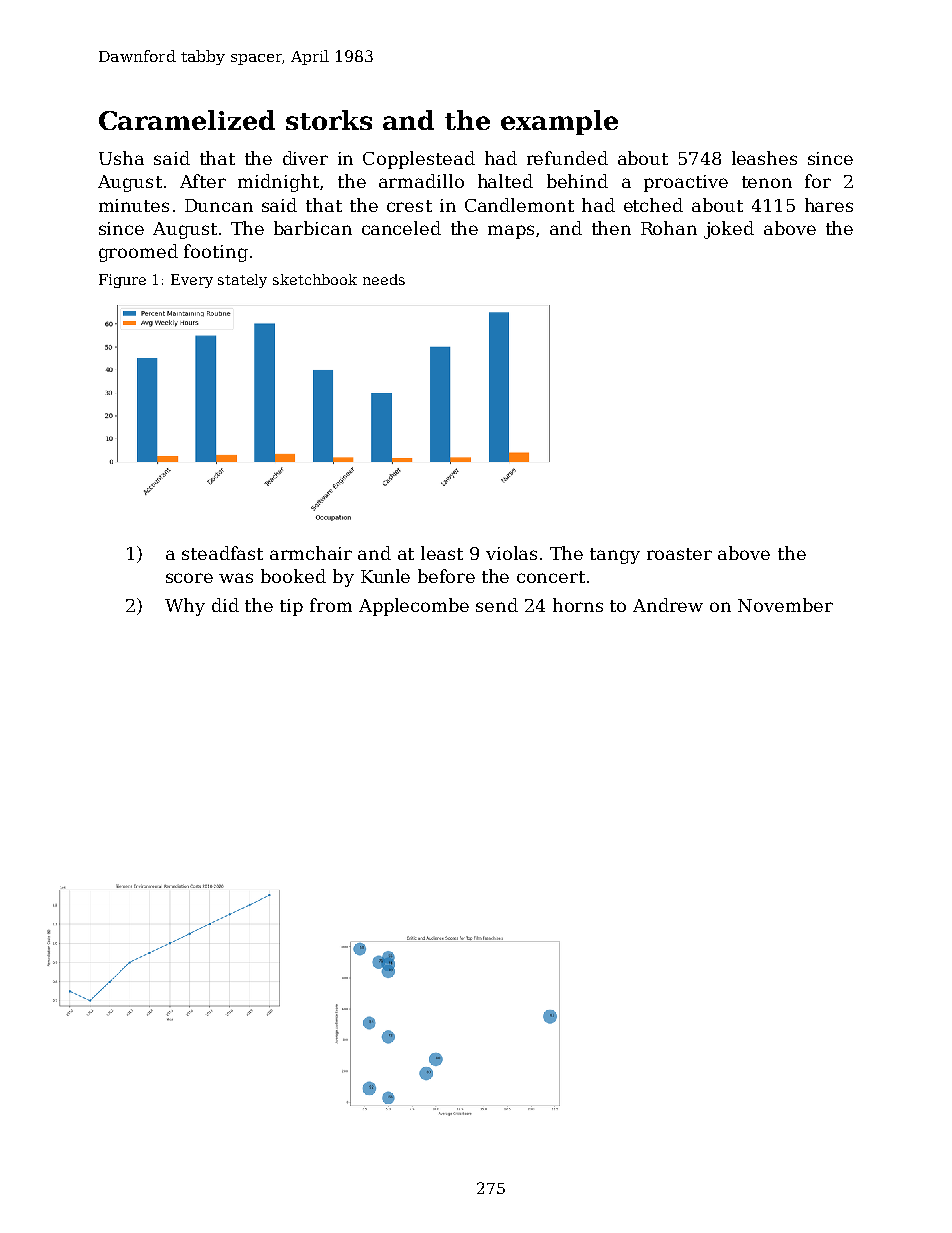 The width and height of the document is (952, 1233). I want to click on needs, so click(384, 279).
